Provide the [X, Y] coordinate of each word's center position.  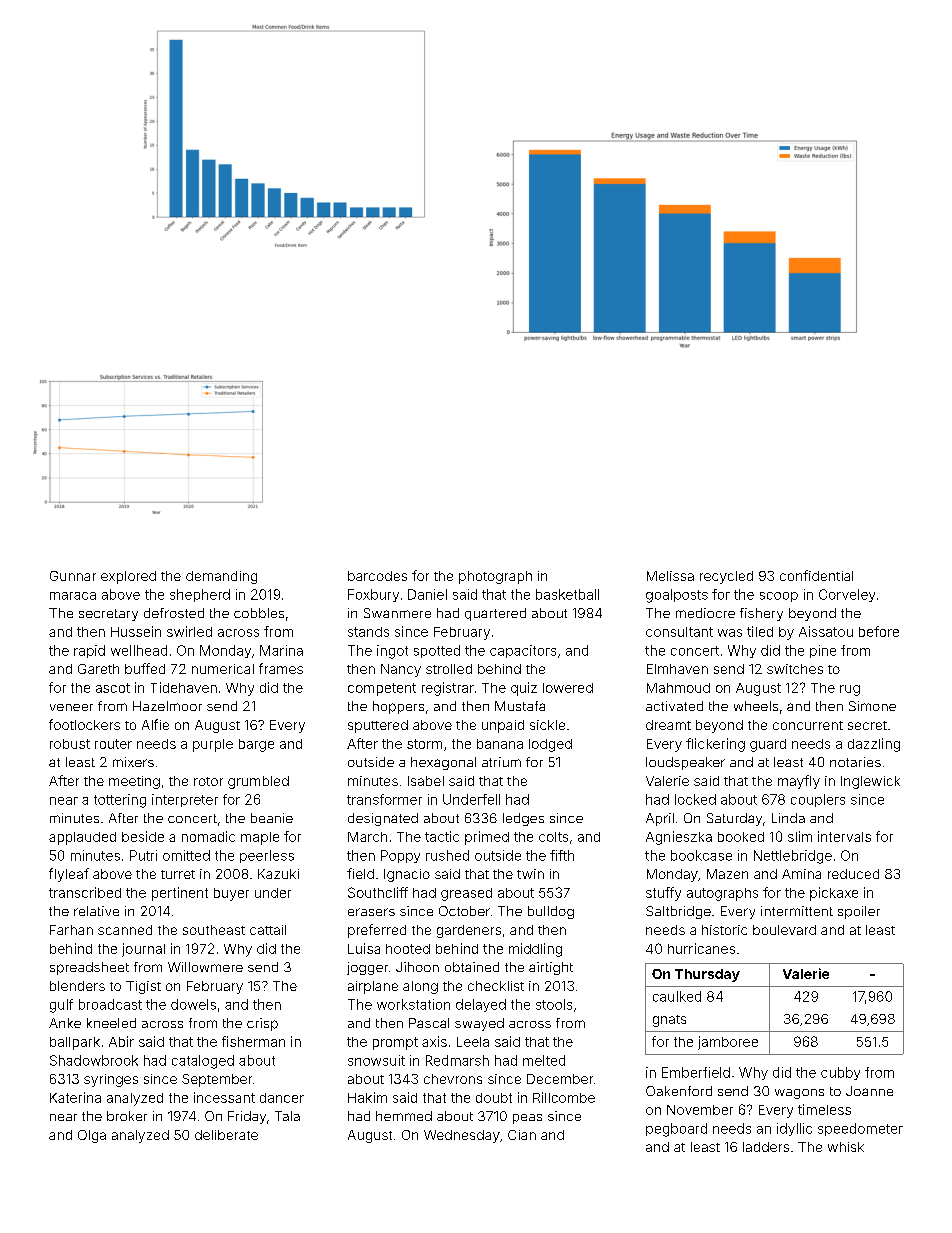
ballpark [75, 1043]
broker [127, 1116]
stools [554, 1004]
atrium [501, 762]
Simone [872, 706]
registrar [448, 689]
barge [256, 745]
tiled [760, 631]
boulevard [784, 930]
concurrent [808, 725]
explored [128, 577]
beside [143, 836]
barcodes [377, 576]
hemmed [404, 1116]
